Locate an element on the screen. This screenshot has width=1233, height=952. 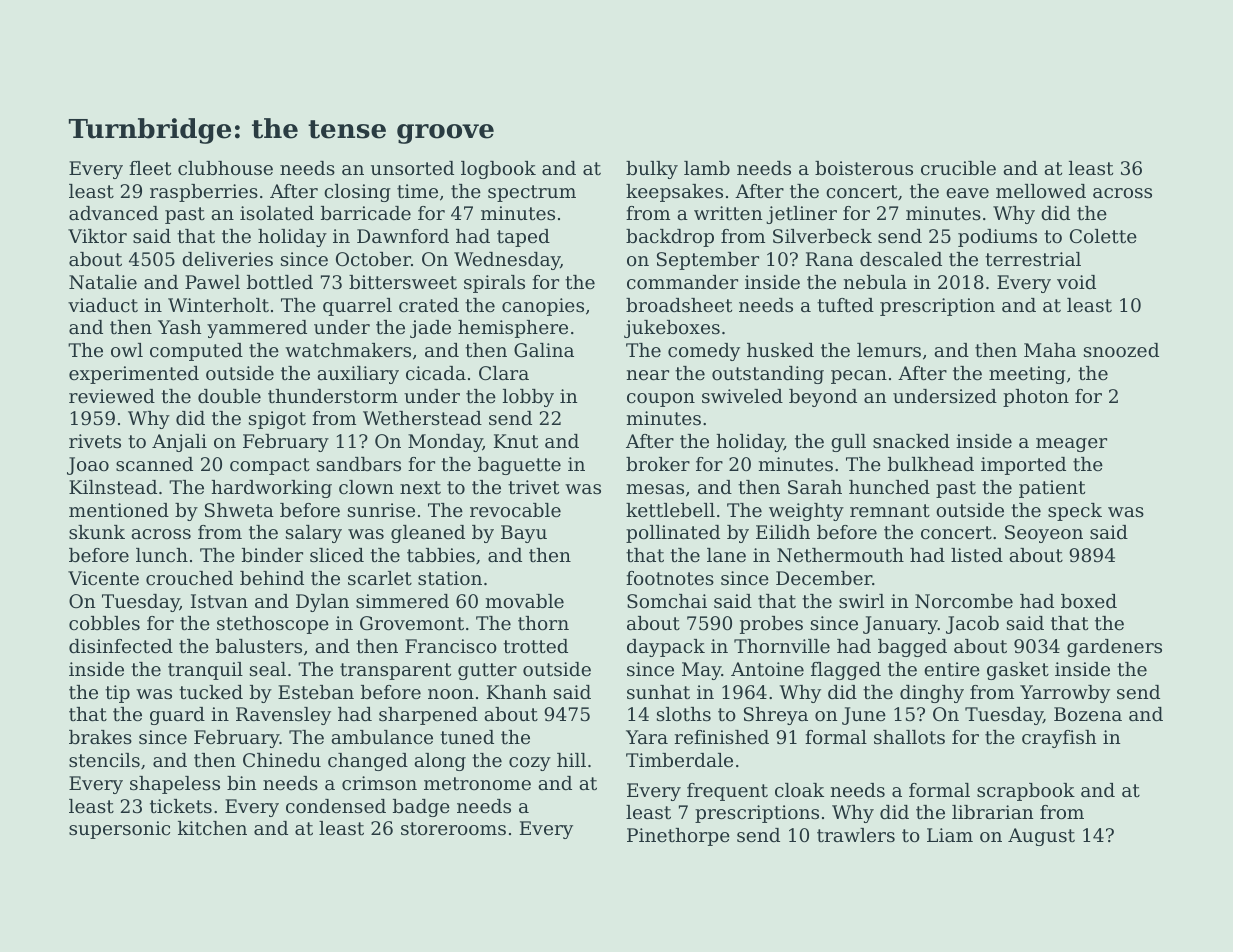
mellowed is located at coordinates (1041, 191).
